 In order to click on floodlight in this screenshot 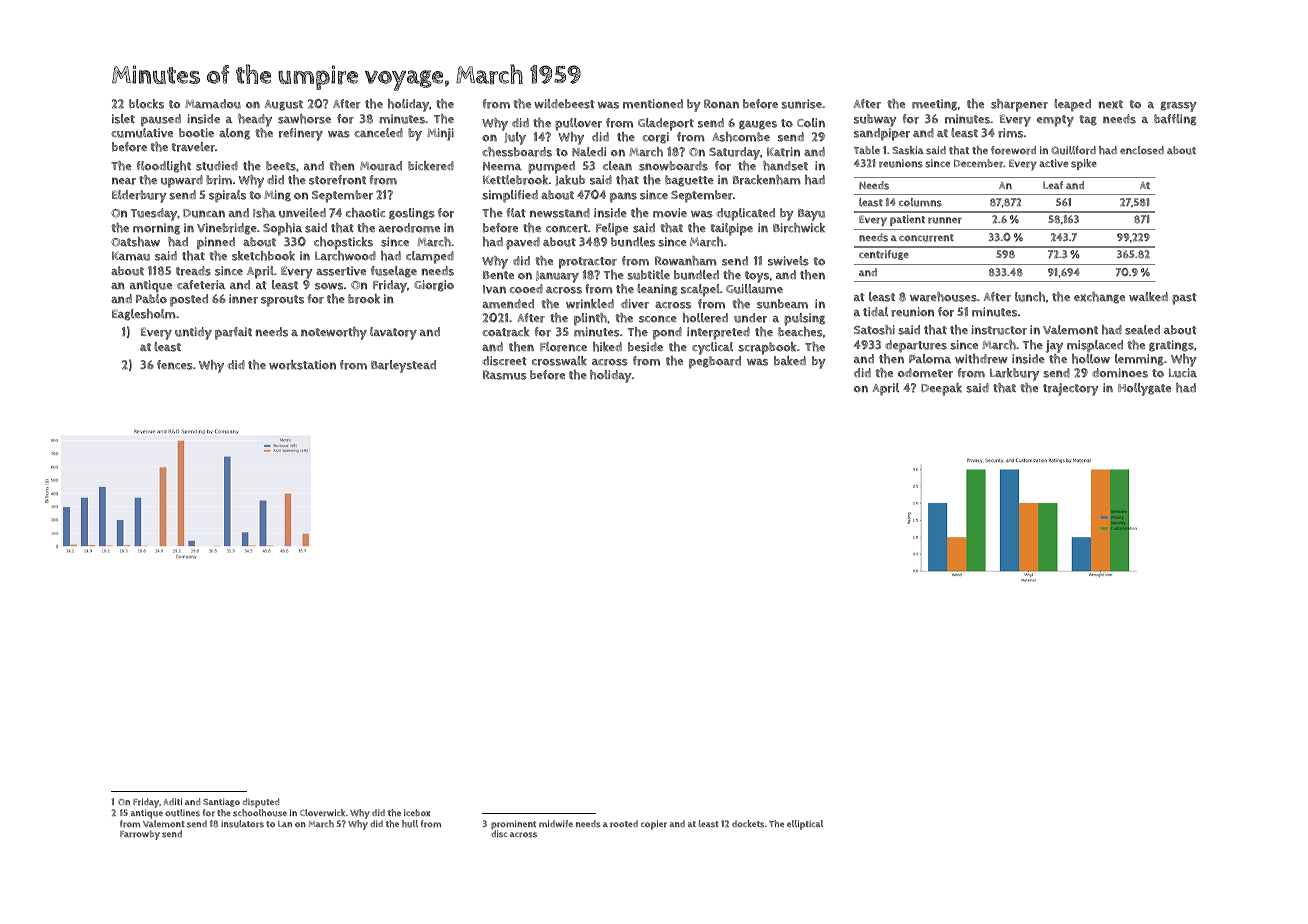, I will do `click(163, 167)`.
